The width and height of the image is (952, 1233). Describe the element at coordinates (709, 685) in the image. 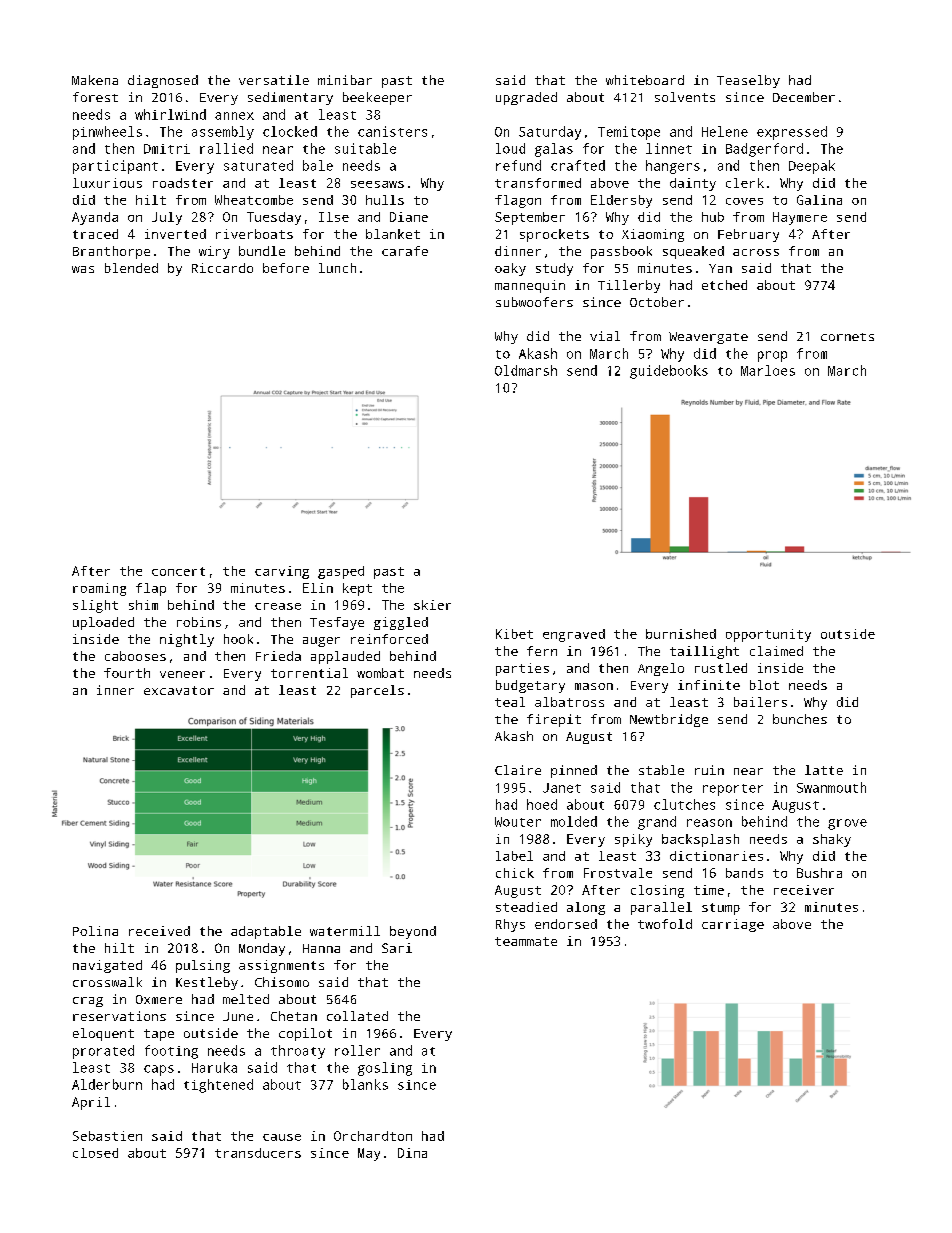

I see `infinite` at that location.
